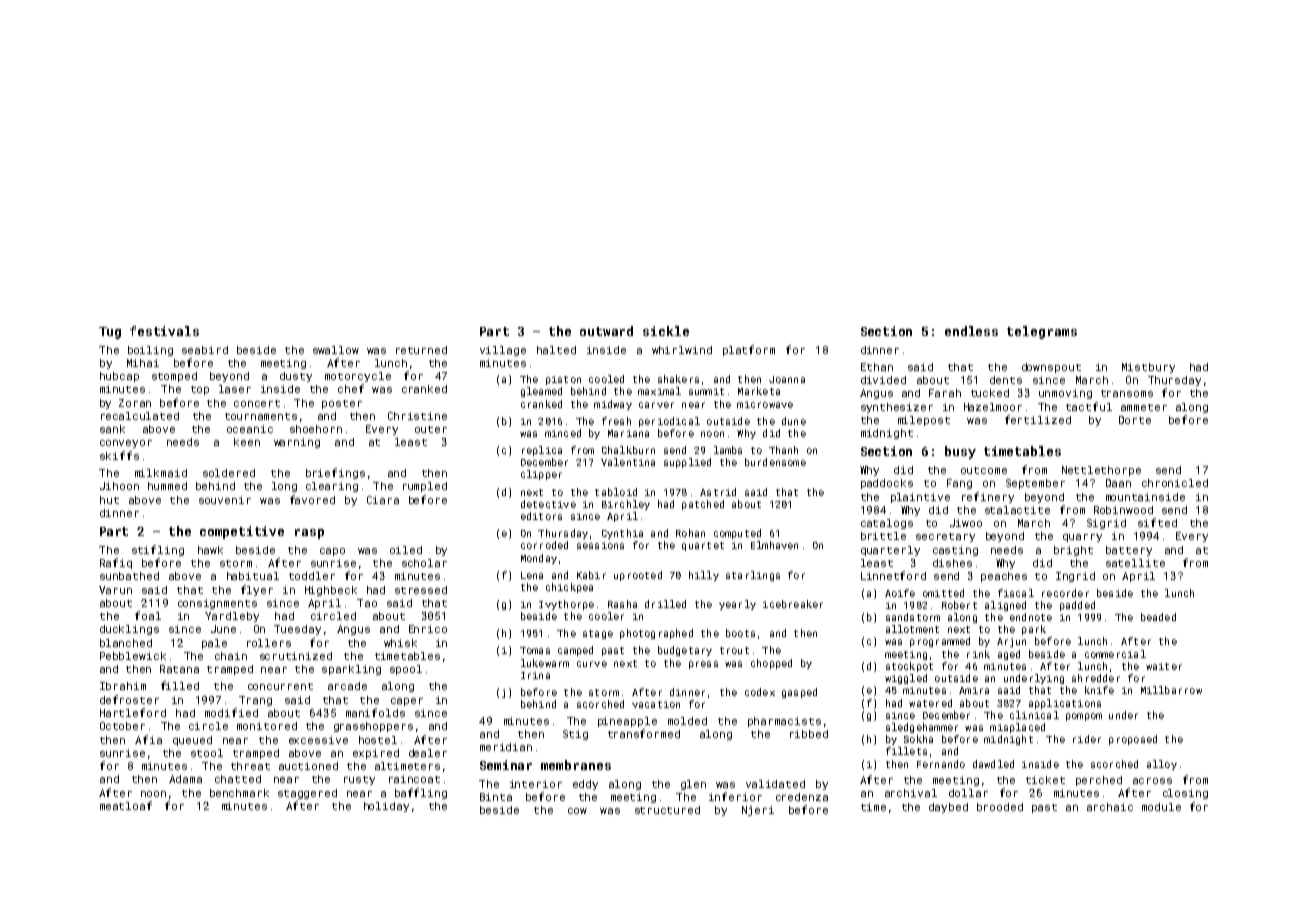 The width and height of the page is (1308, 924). What do you see at coordinates (887, 484) in the page?
I see `paddocks` at bounding box center [887, 484].
